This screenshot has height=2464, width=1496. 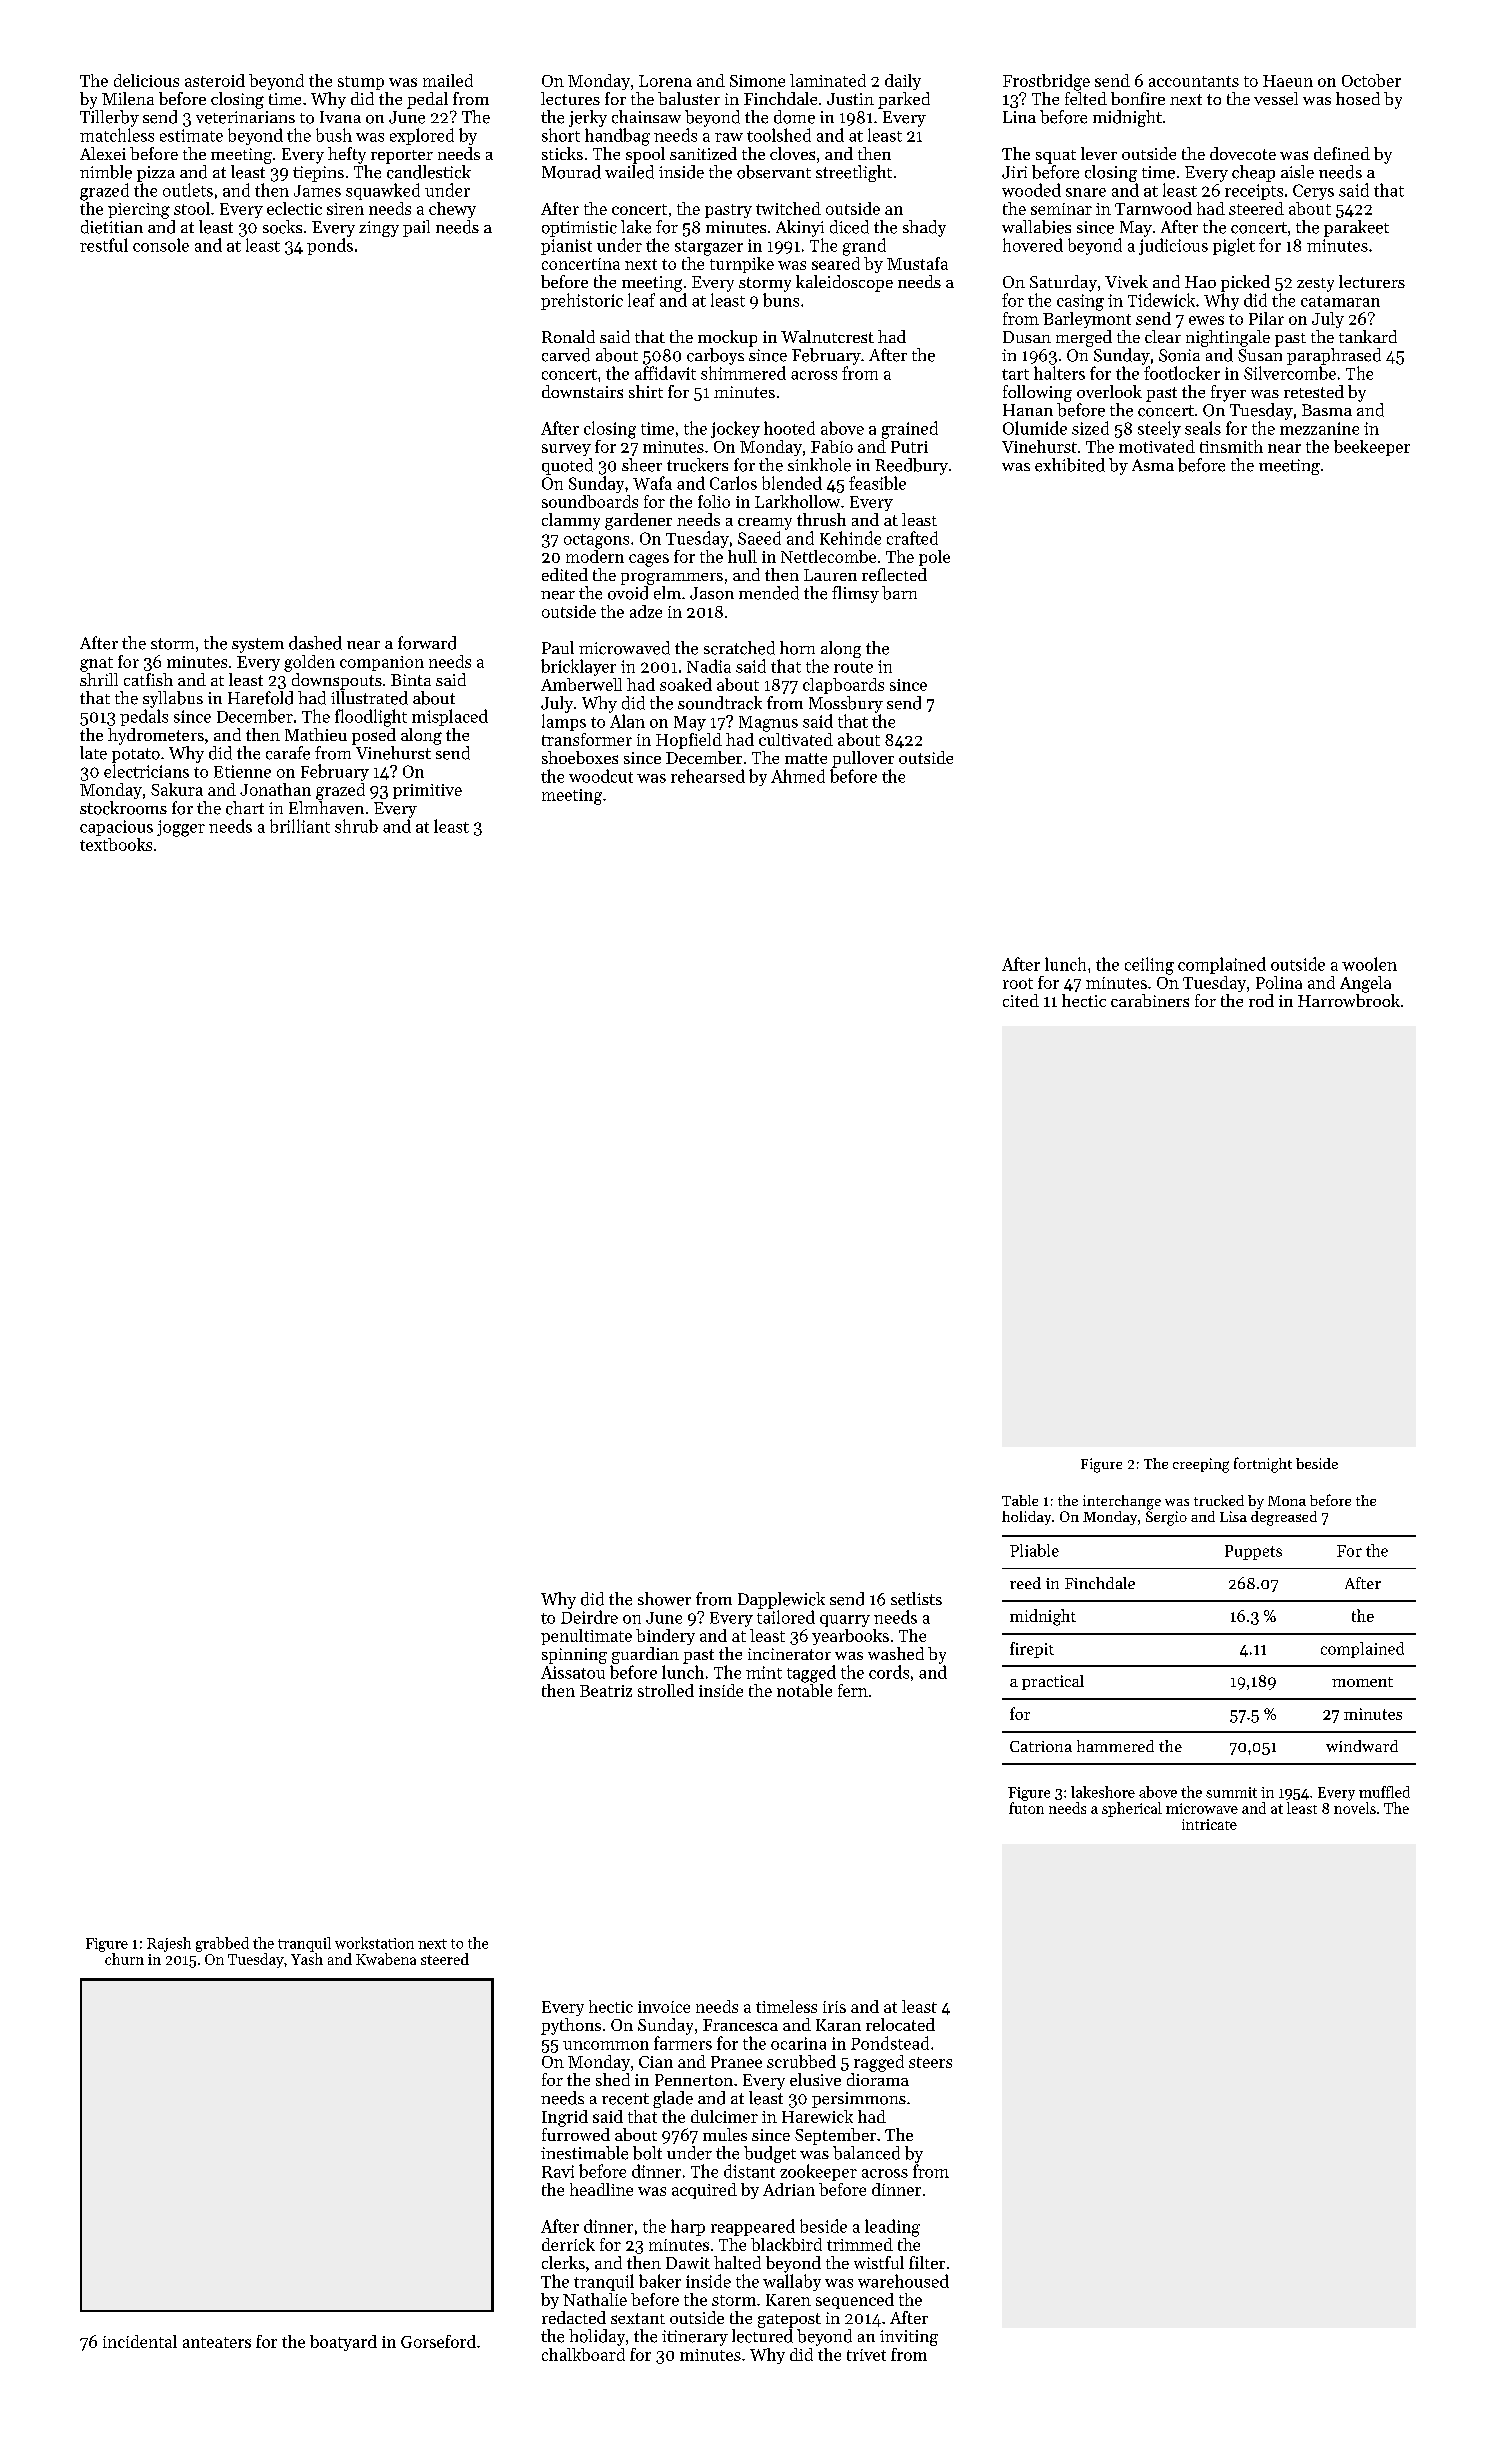 What do you see at coordinates (161, 245) in the screenshot?
I see `console` at bounding box center [161, 245].
